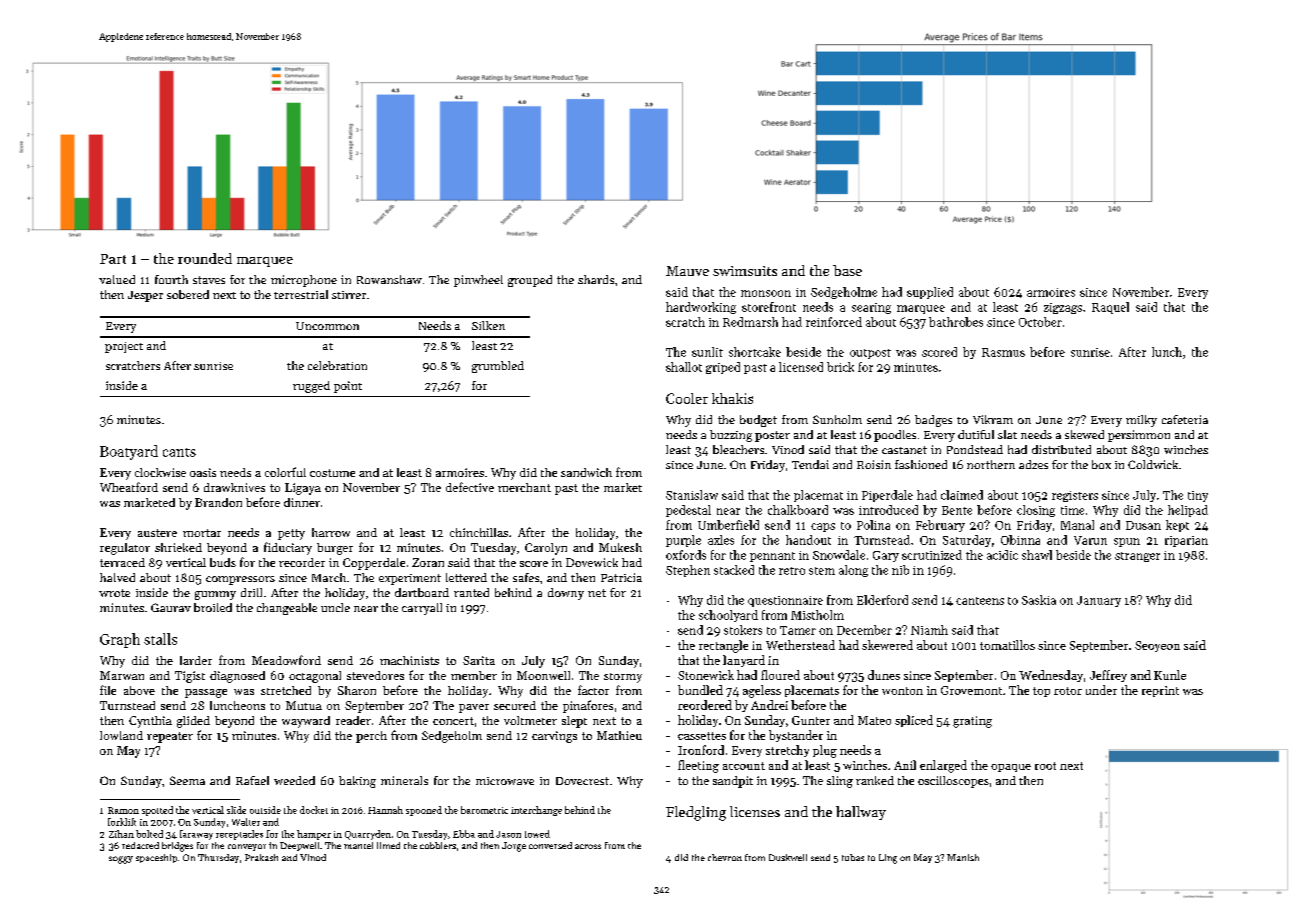  What do you see at coordinates (205, 258) in the document?
I see `rounded` at bounding box center [205, 258].
